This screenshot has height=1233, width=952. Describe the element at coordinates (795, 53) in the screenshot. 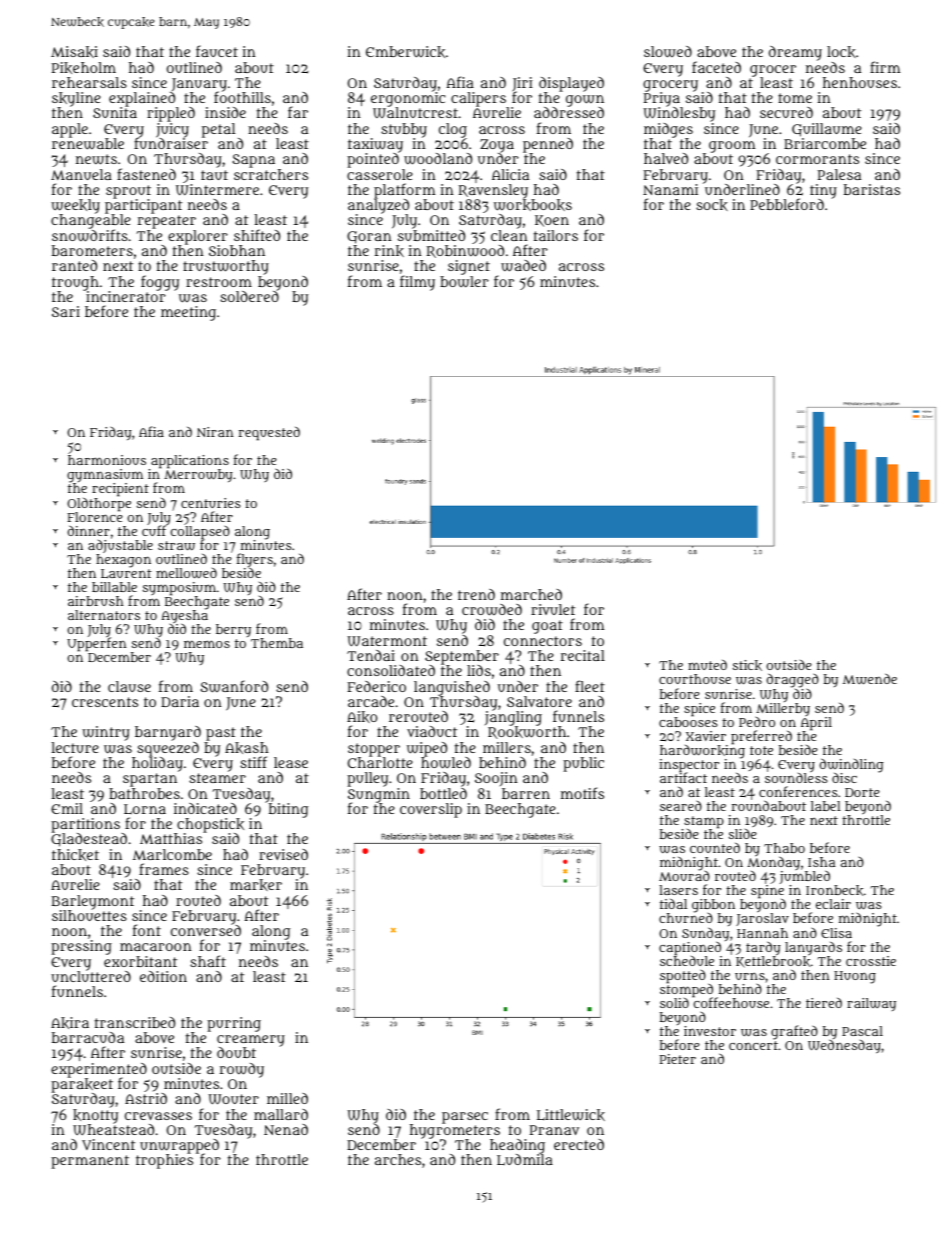

I see `dreamy` at that location.
